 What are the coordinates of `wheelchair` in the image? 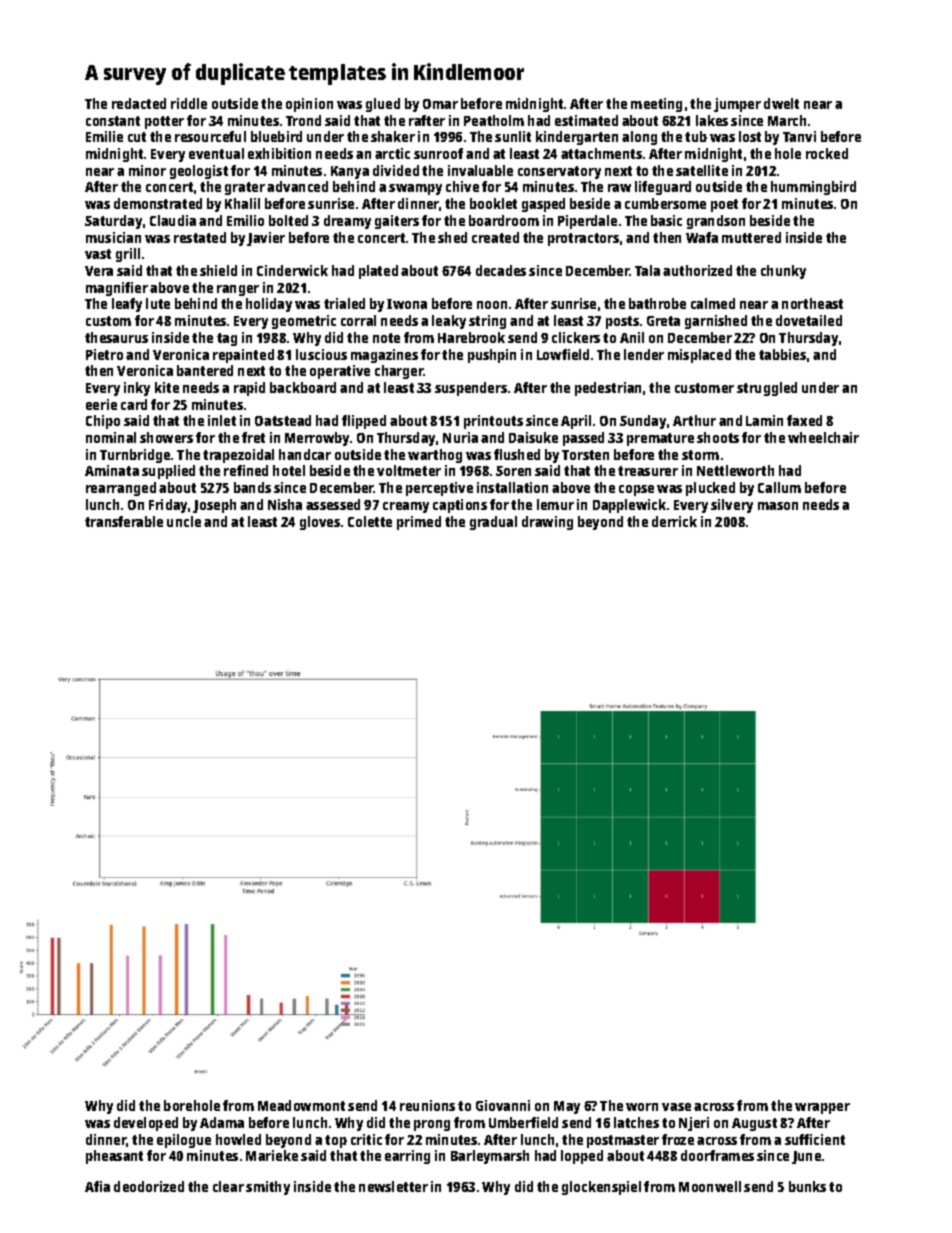 It's located at (823, 437).
